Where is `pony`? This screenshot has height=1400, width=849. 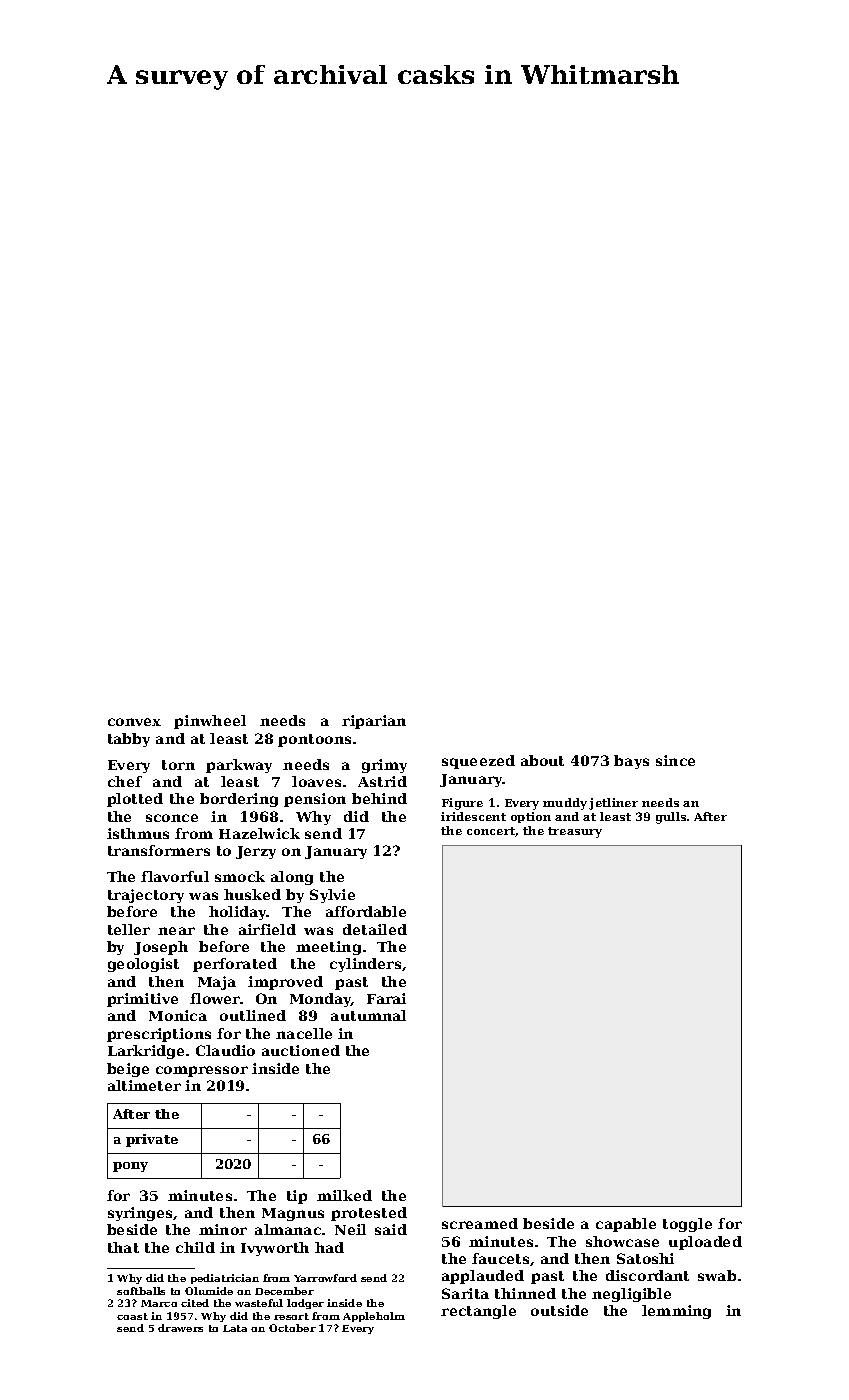 pony is located at coordinates (130, 1167).
